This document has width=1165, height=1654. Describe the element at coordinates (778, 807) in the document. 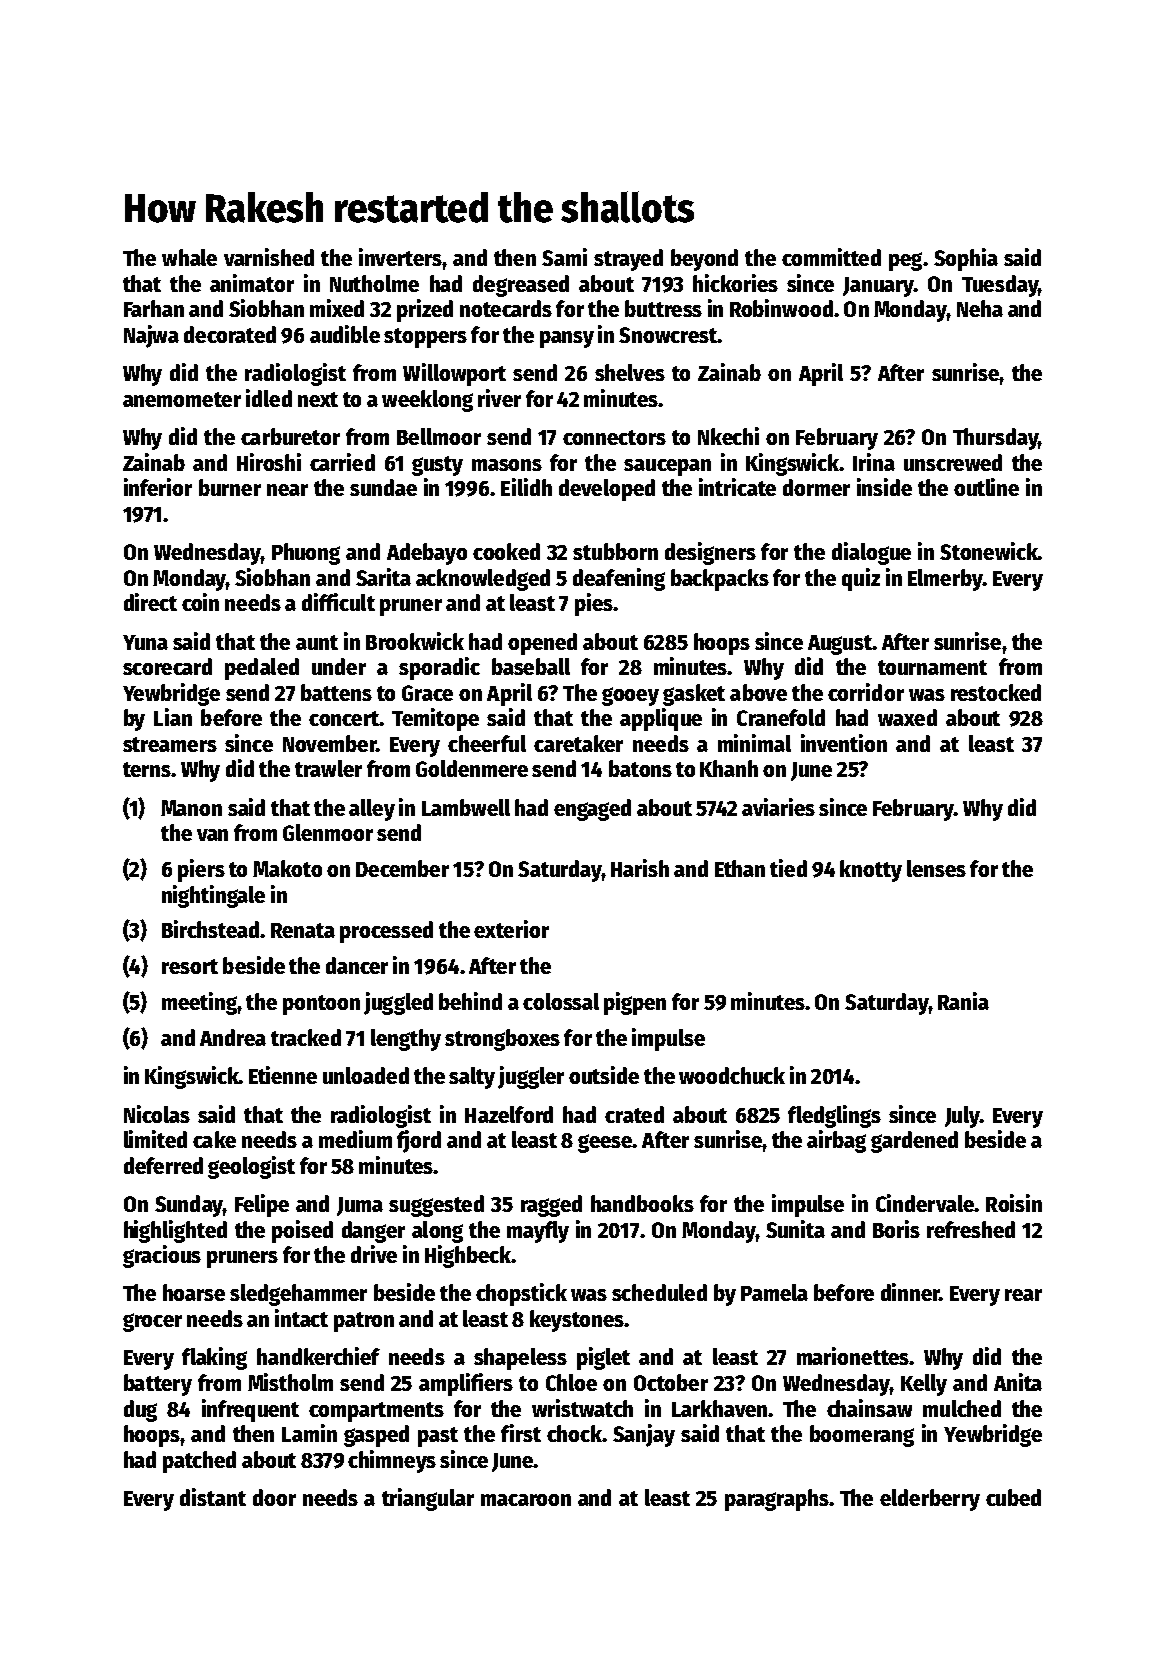

I see `aviaries` at that location.
